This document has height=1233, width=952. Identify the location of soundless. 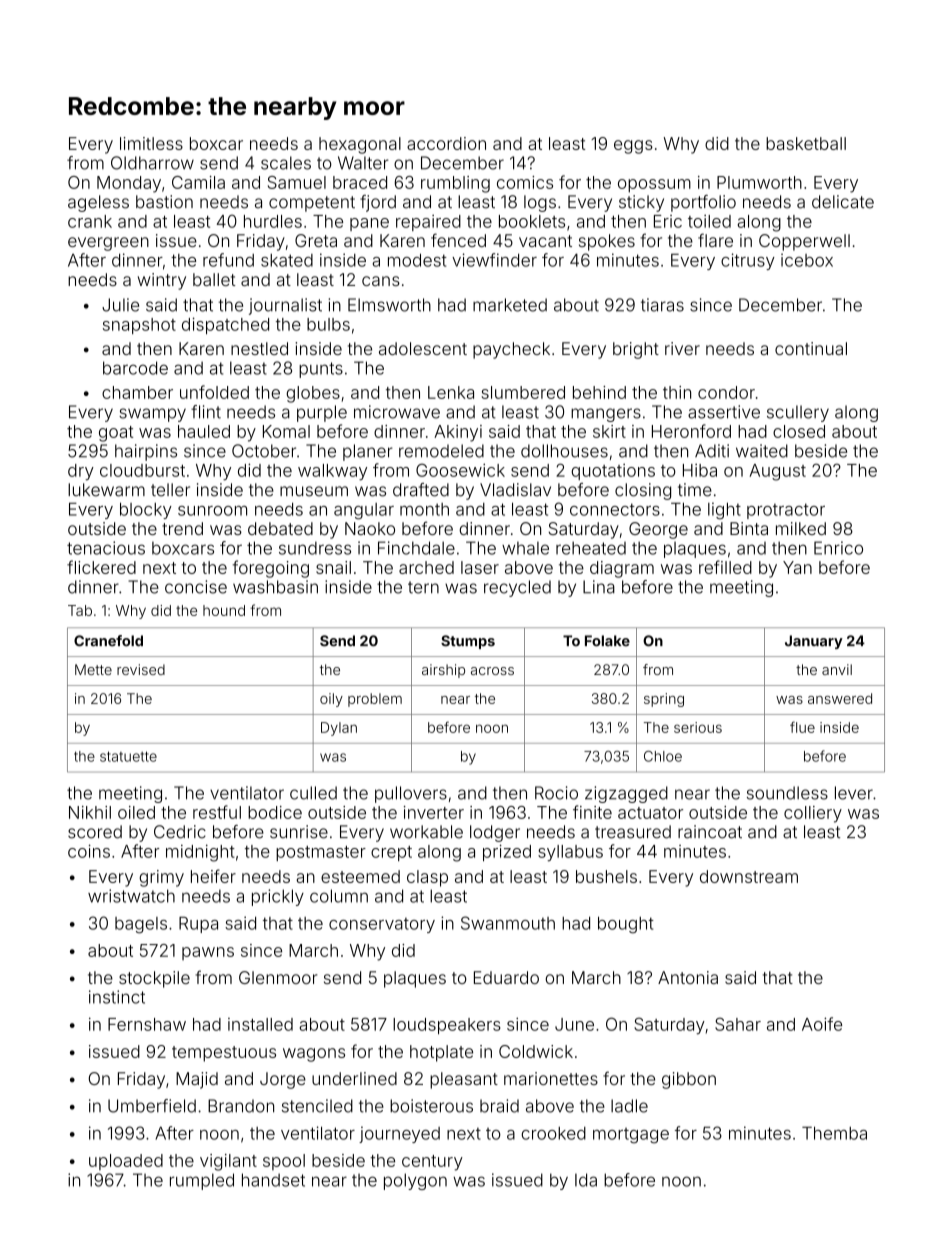
(787, 793).
